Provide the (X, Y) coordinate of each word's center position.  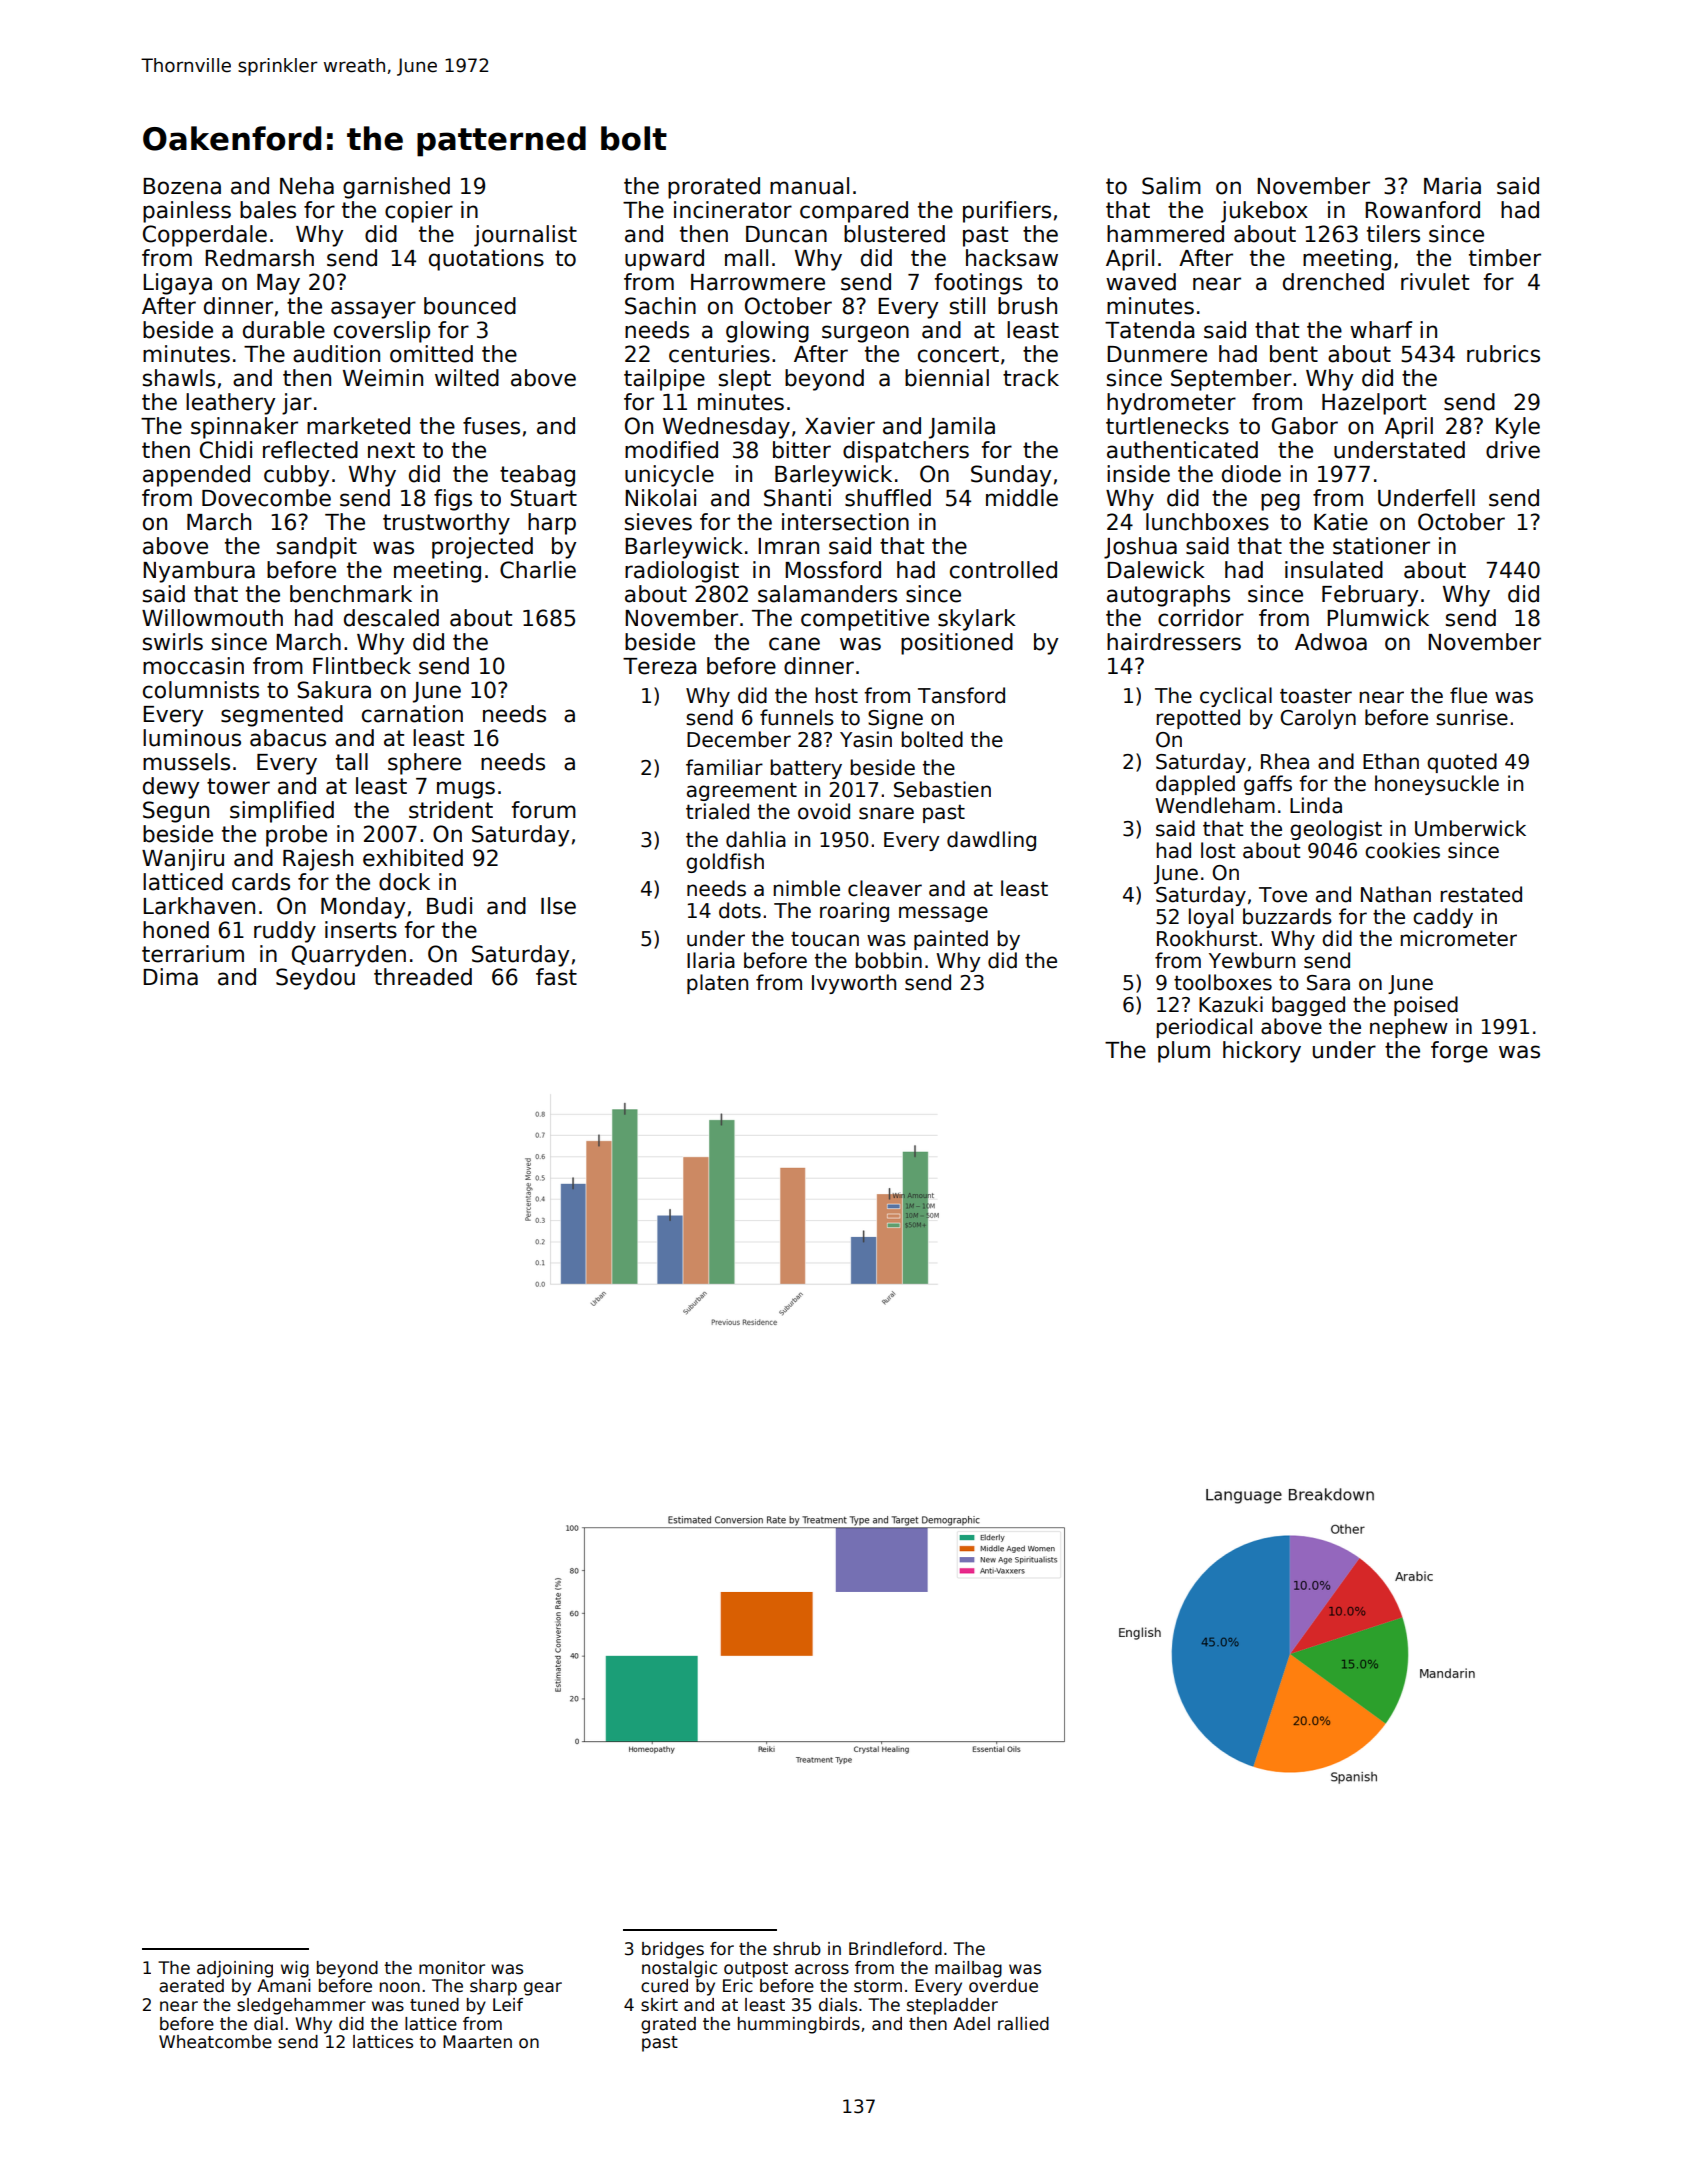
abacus (288, 738)
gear (543, 1989)
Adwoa (1331, 642)
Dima (170, 977)
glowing (767, 332)
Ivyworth (854, 984)
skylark (977, 620)
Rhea (1285, 761)
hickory (1262, 1052)
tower (238, 786)
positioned (957, 644)
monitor (452, 1968)
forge (1459, 1052)
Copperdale (205, 236)
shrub (797, 1949)
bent (1294, 354)
